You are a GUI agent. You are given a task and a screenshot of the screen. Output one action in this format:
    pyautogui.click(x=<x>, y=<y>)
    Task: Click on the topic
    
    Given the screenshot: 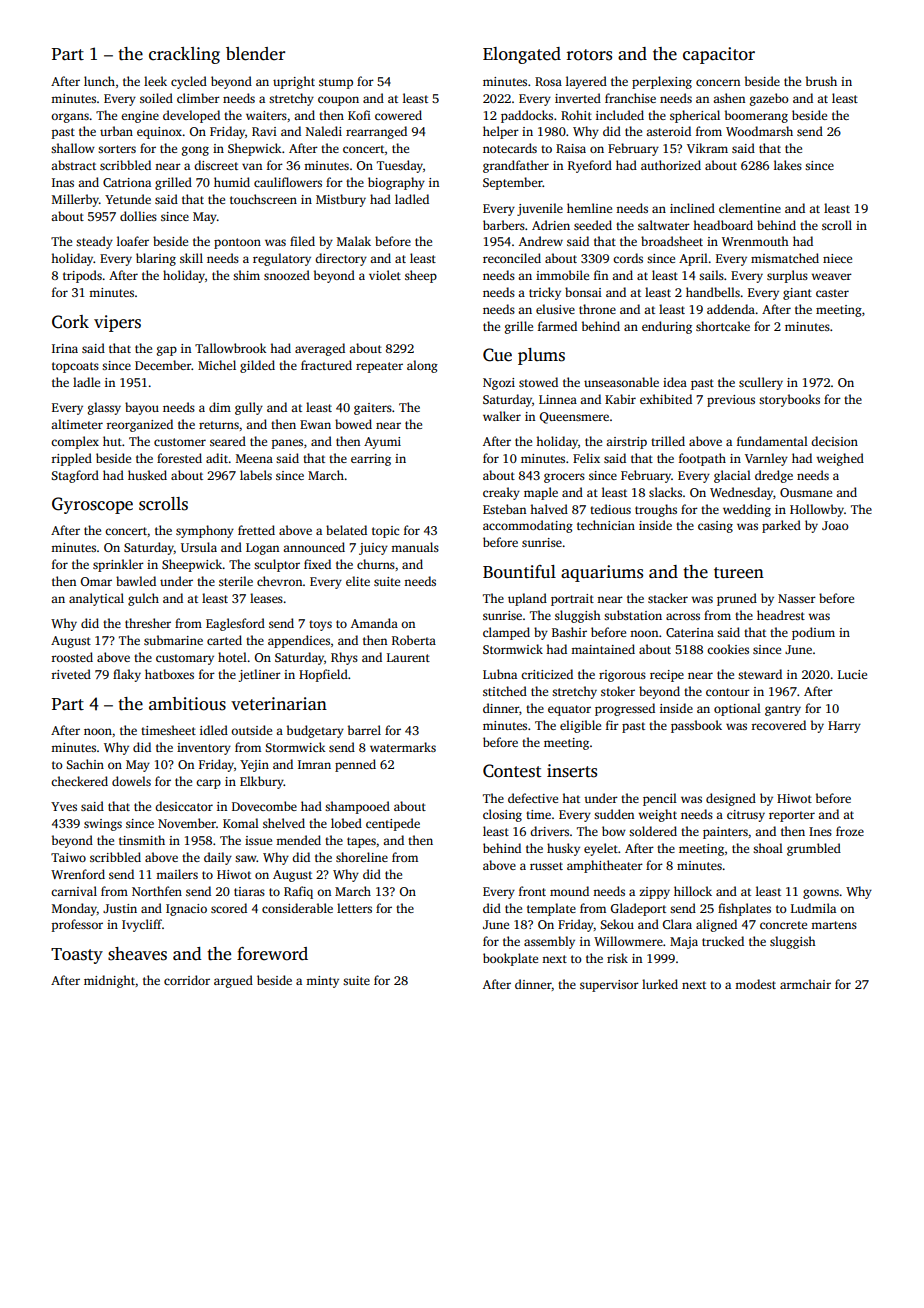 What is the action you would take?
    pyautogui.click(x=385, y=532)
